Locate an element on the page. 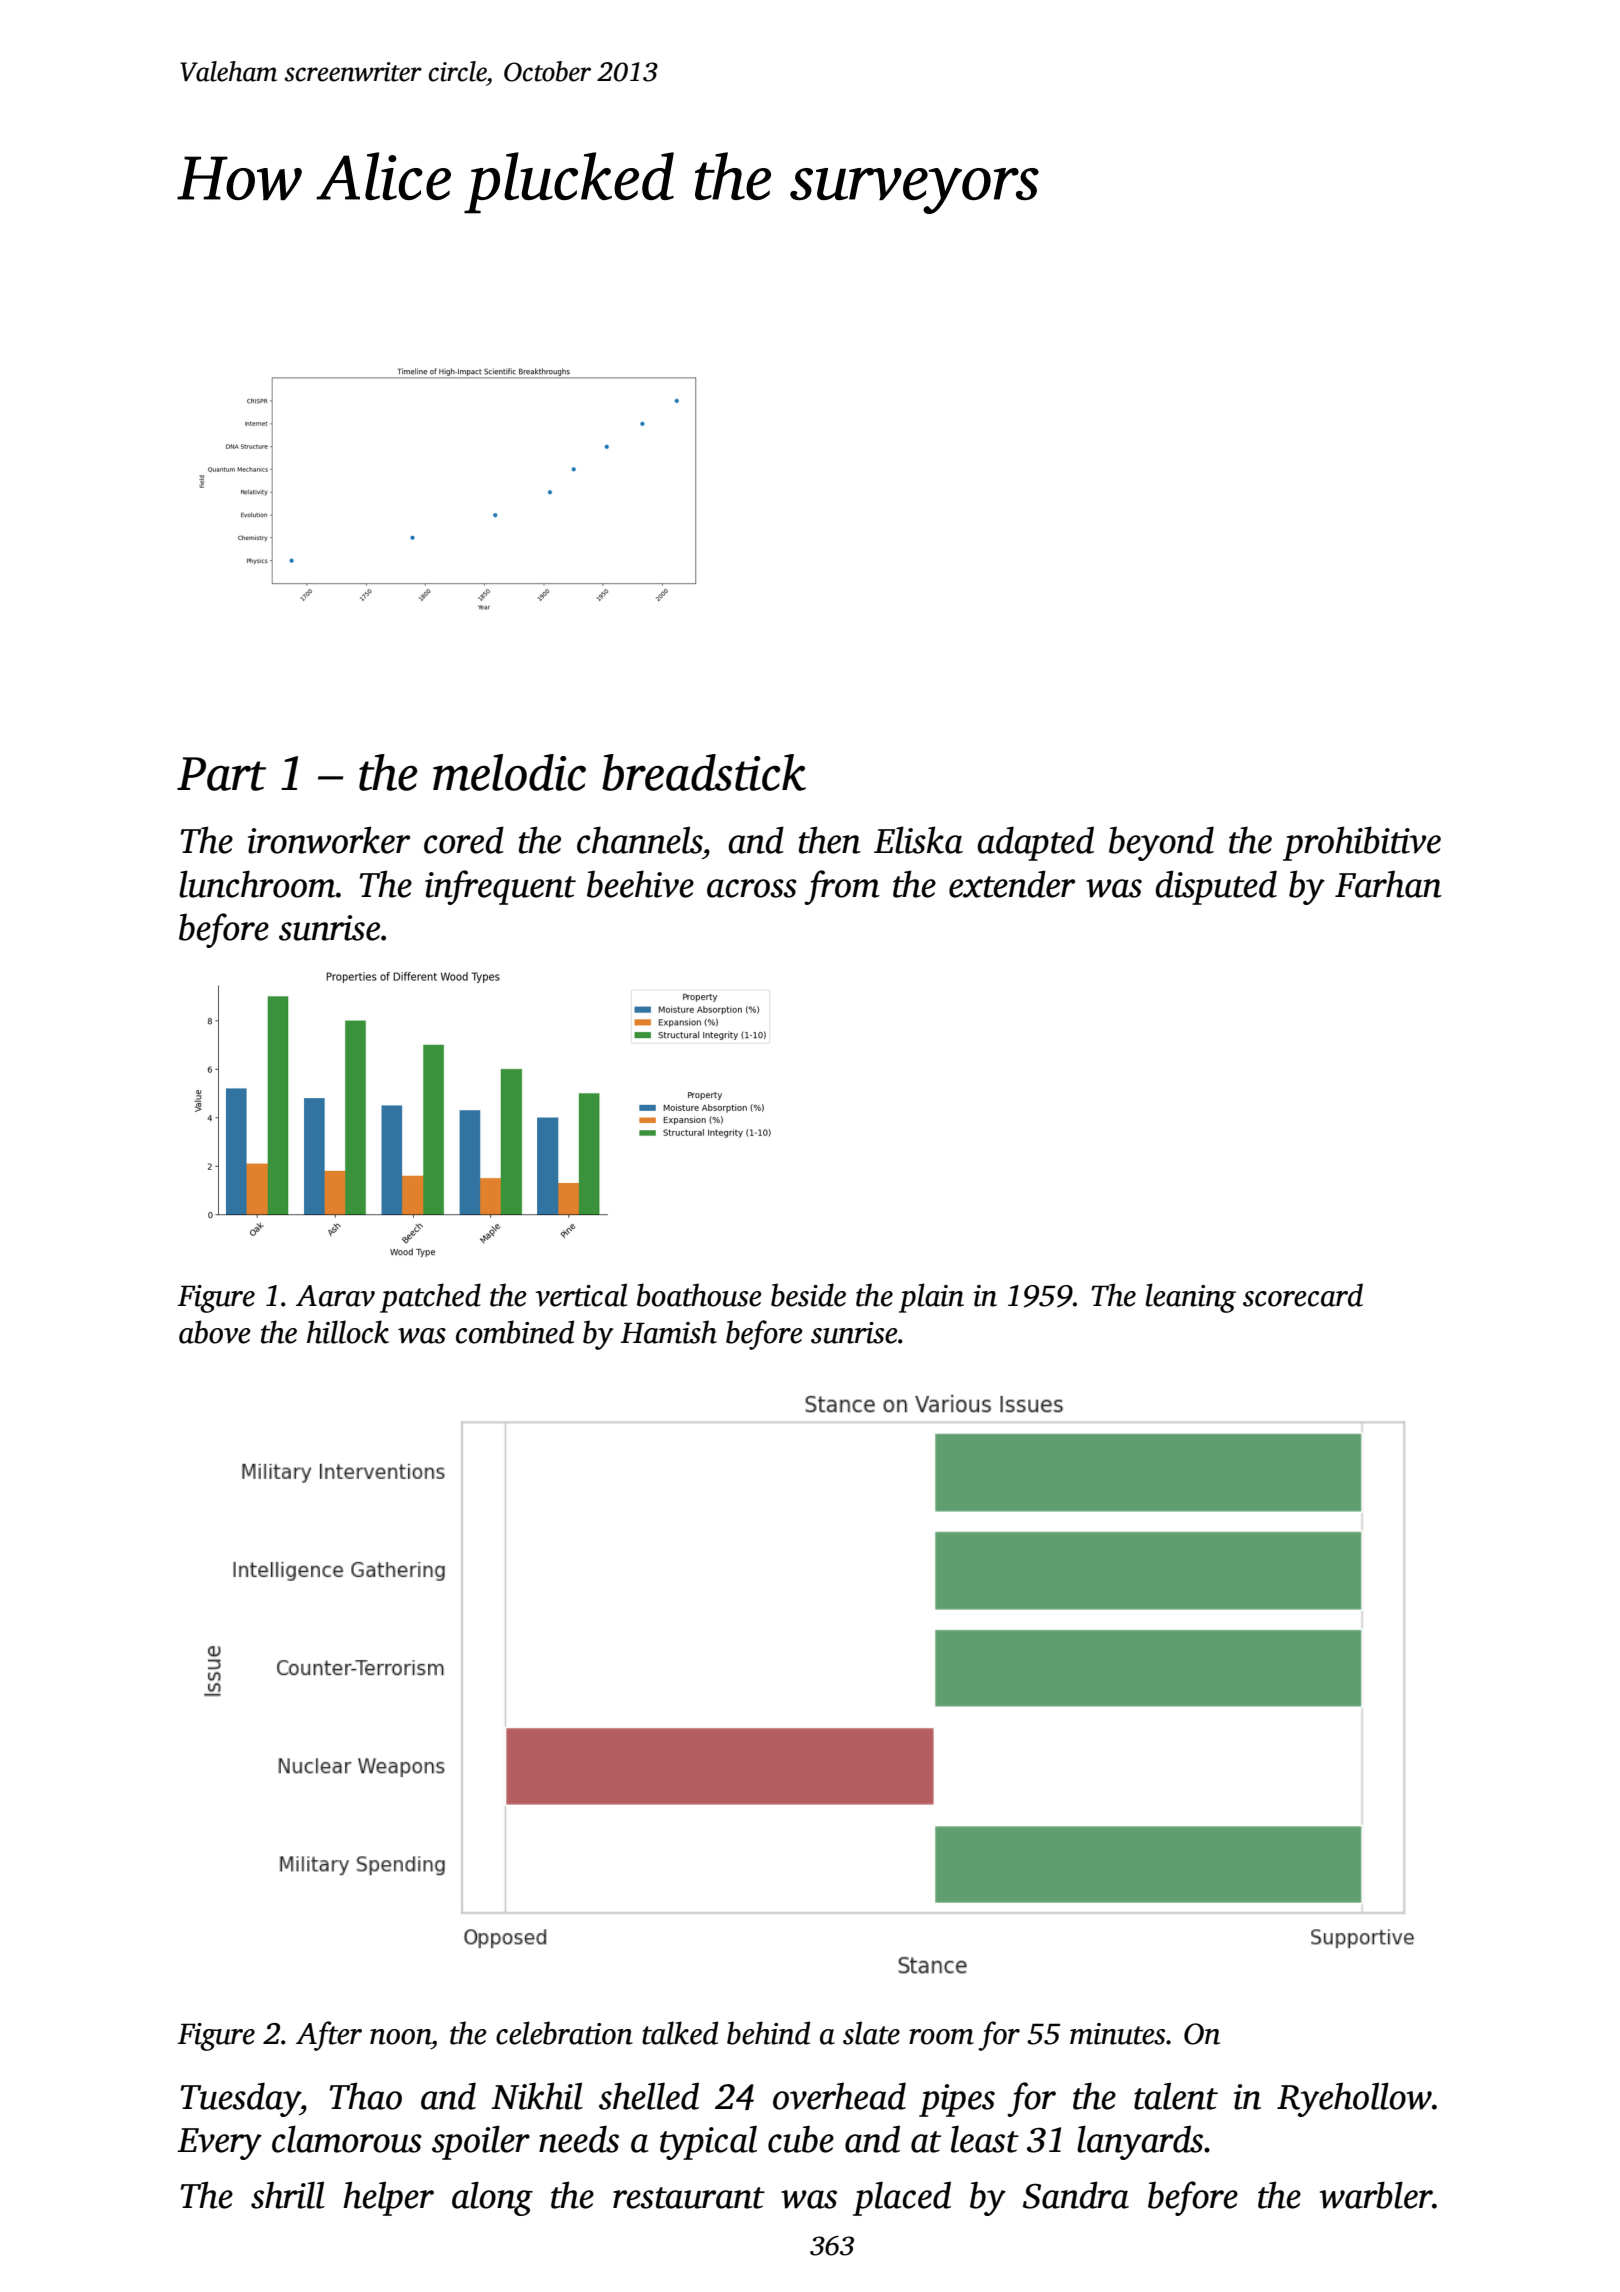 The width and height of the document is (1620, 2292). ironworker is located at coordinates (329, 840).
